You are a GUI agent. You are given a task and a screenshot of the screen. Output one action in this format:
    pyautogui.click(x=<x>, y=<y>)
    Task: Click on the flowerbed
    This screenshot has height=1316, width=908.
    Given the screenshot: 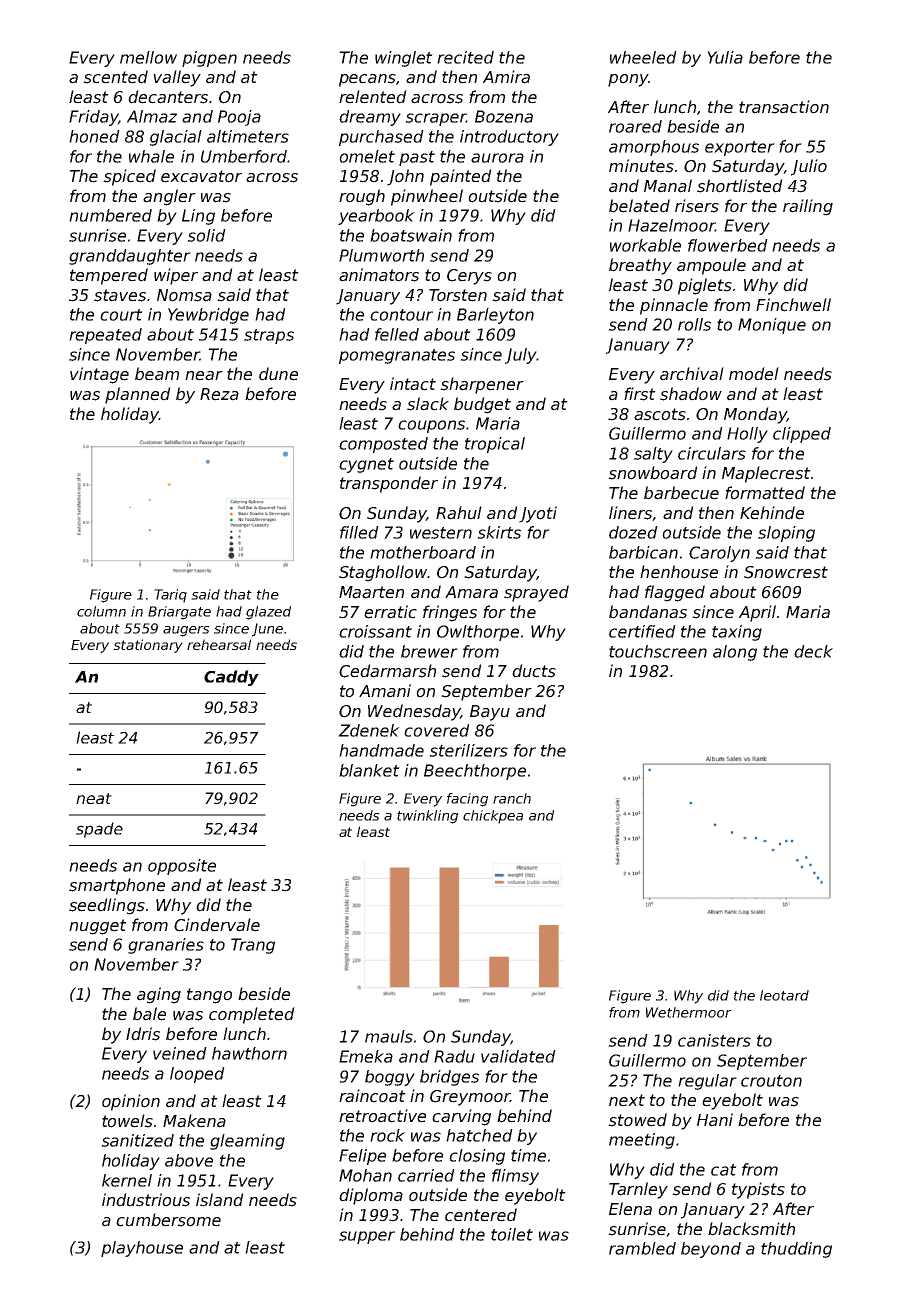 What is the action you would take?
    pyautogui.click(x=728, y=245)
